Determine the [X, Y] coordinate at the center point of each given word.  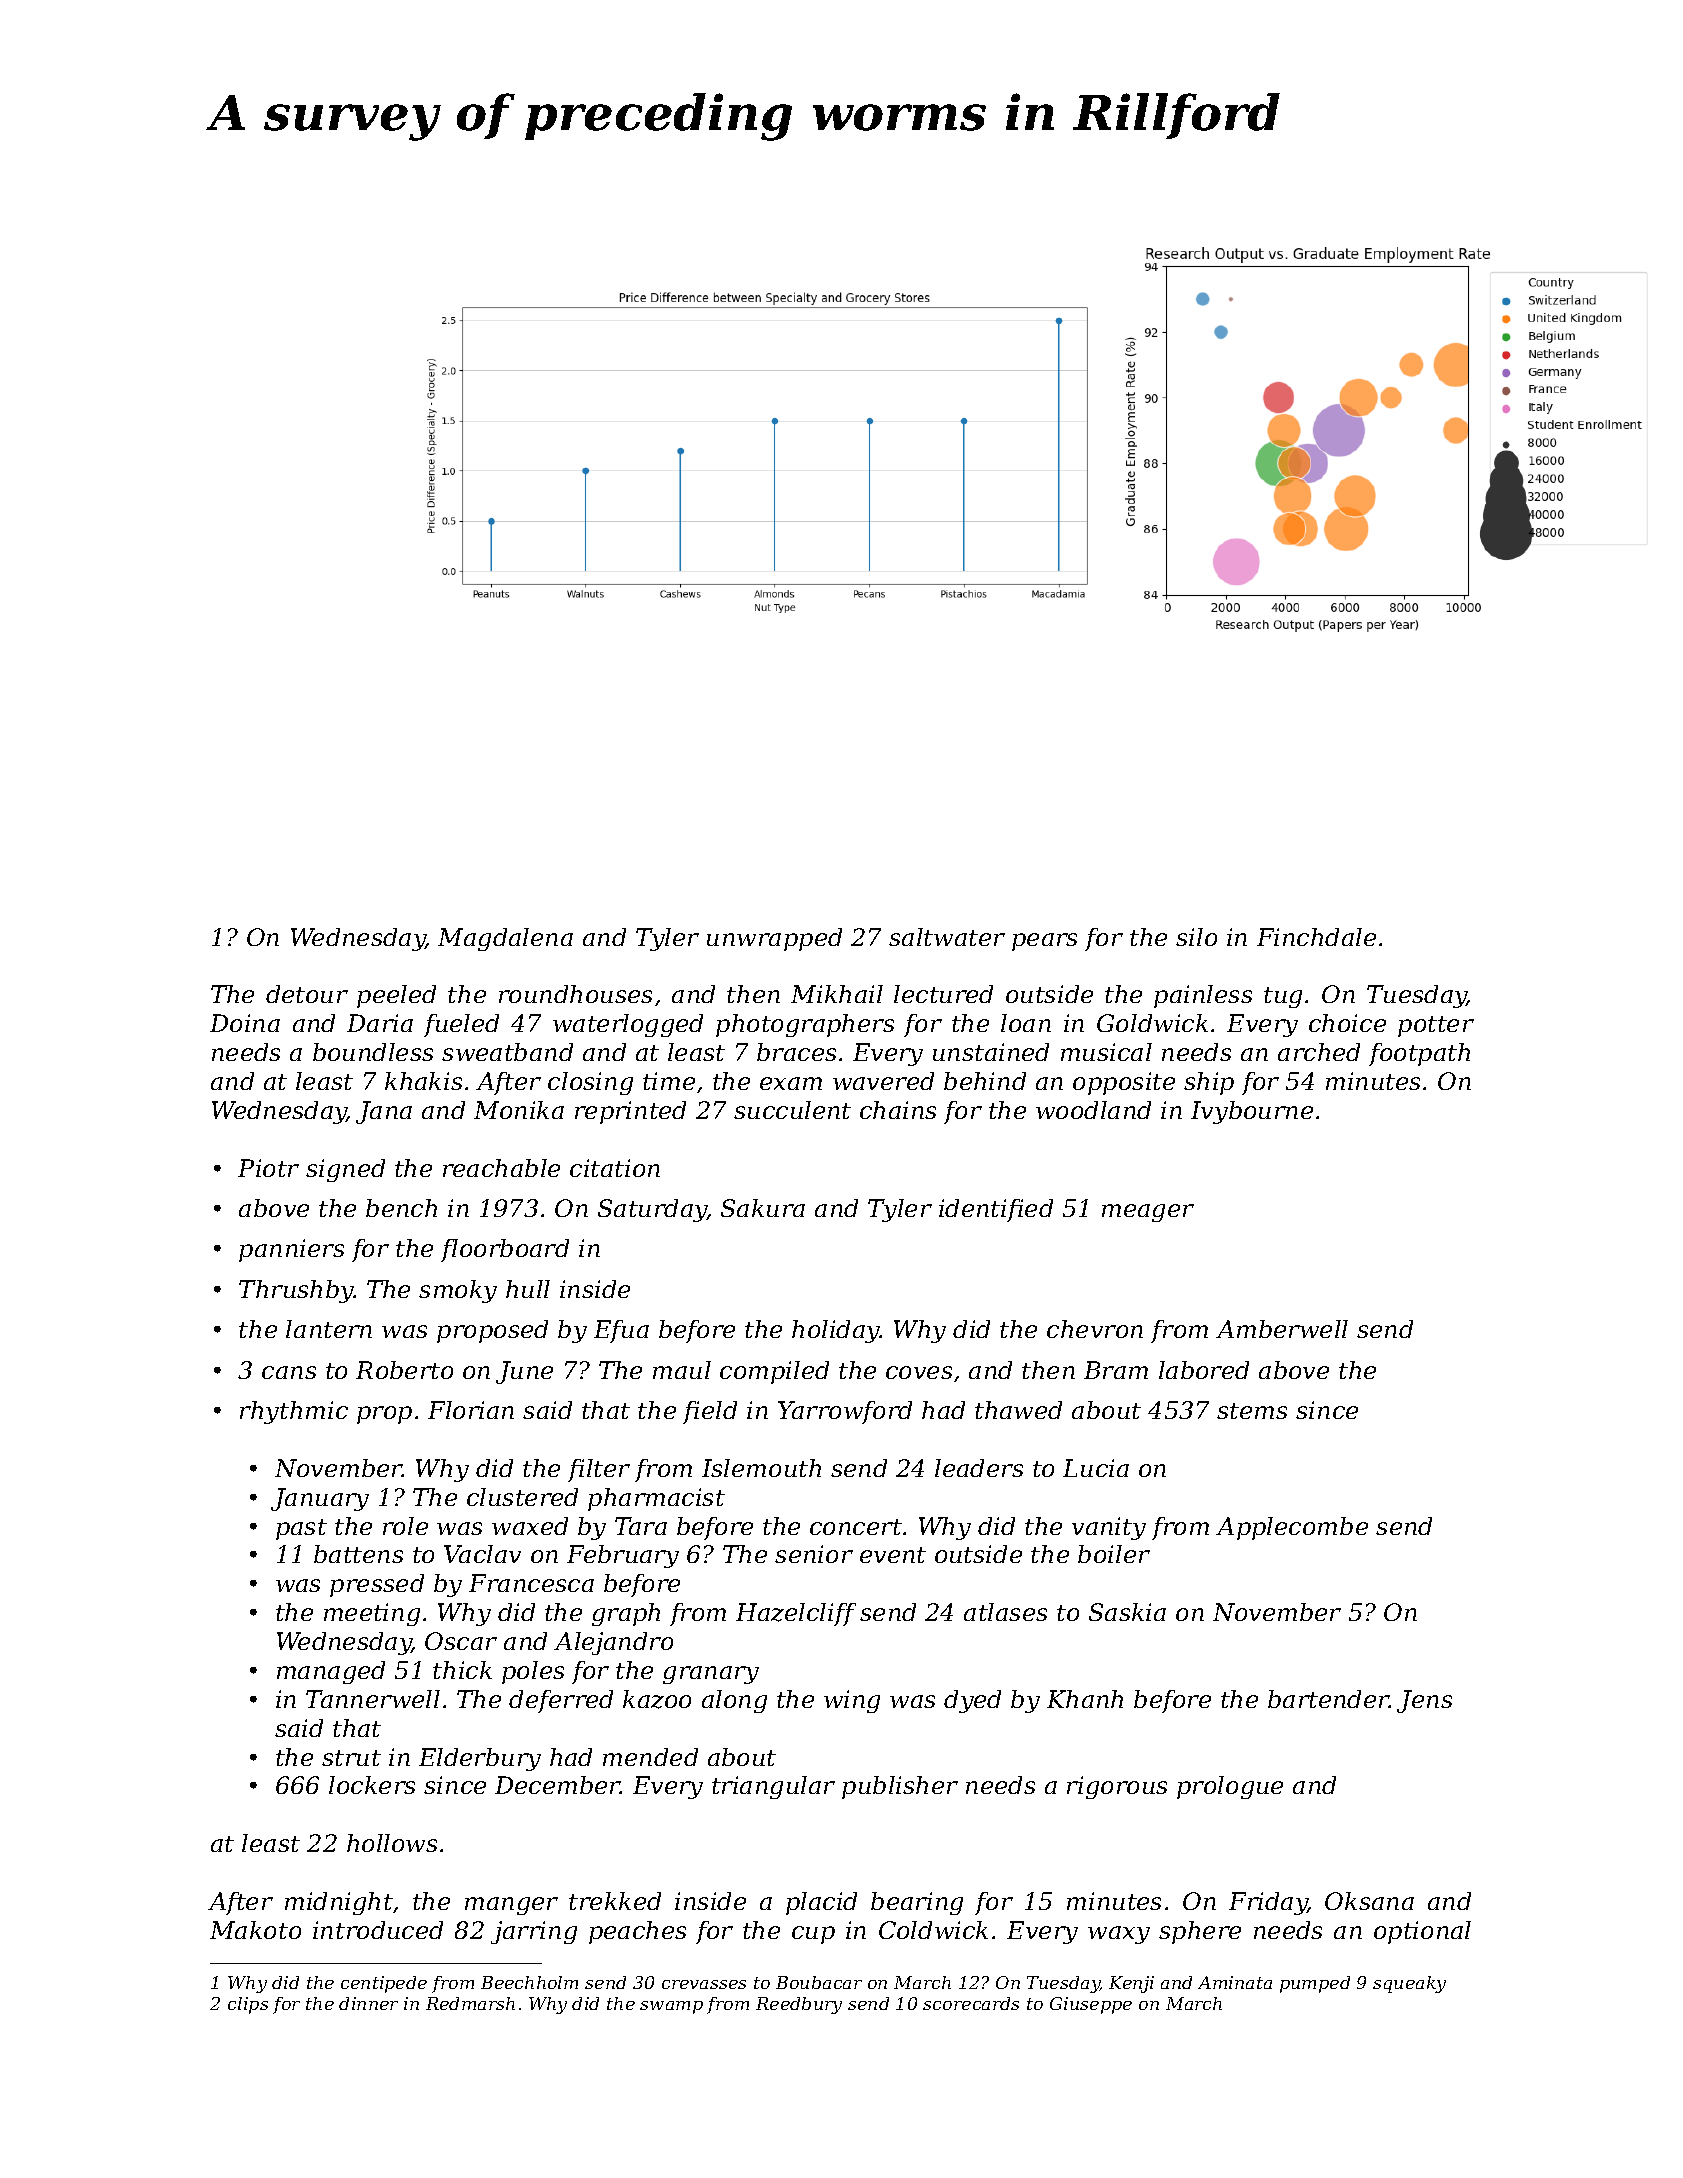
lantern [329, 1329]
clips [248, 2005]
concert [856, 1527]
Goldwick [1152, 1023]
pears [1044, 942]
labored [1204, 1370]
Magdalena [505, 939]
